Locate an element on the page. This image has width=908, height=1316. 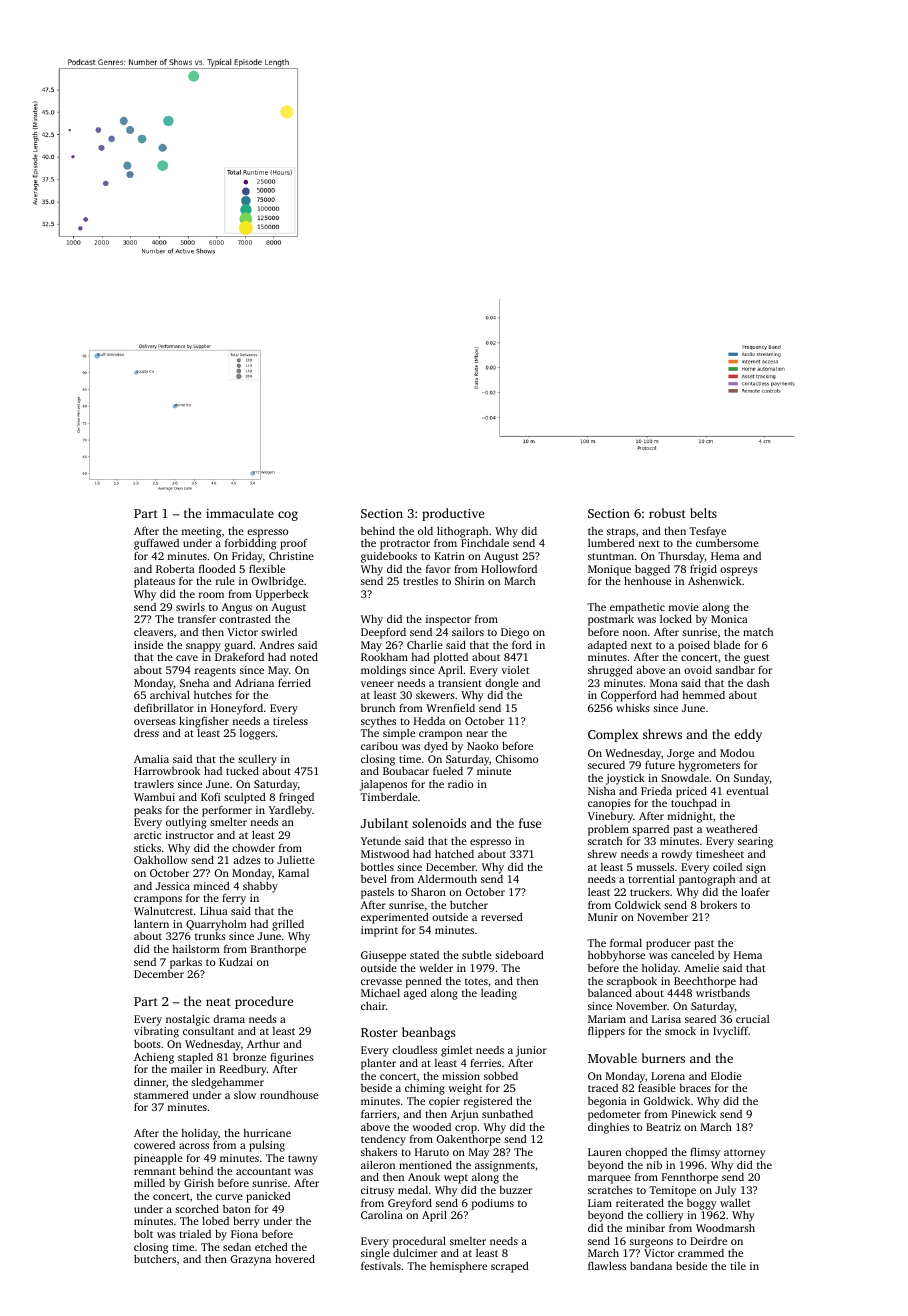
Fiona is located at coordinates (244, 1234).
